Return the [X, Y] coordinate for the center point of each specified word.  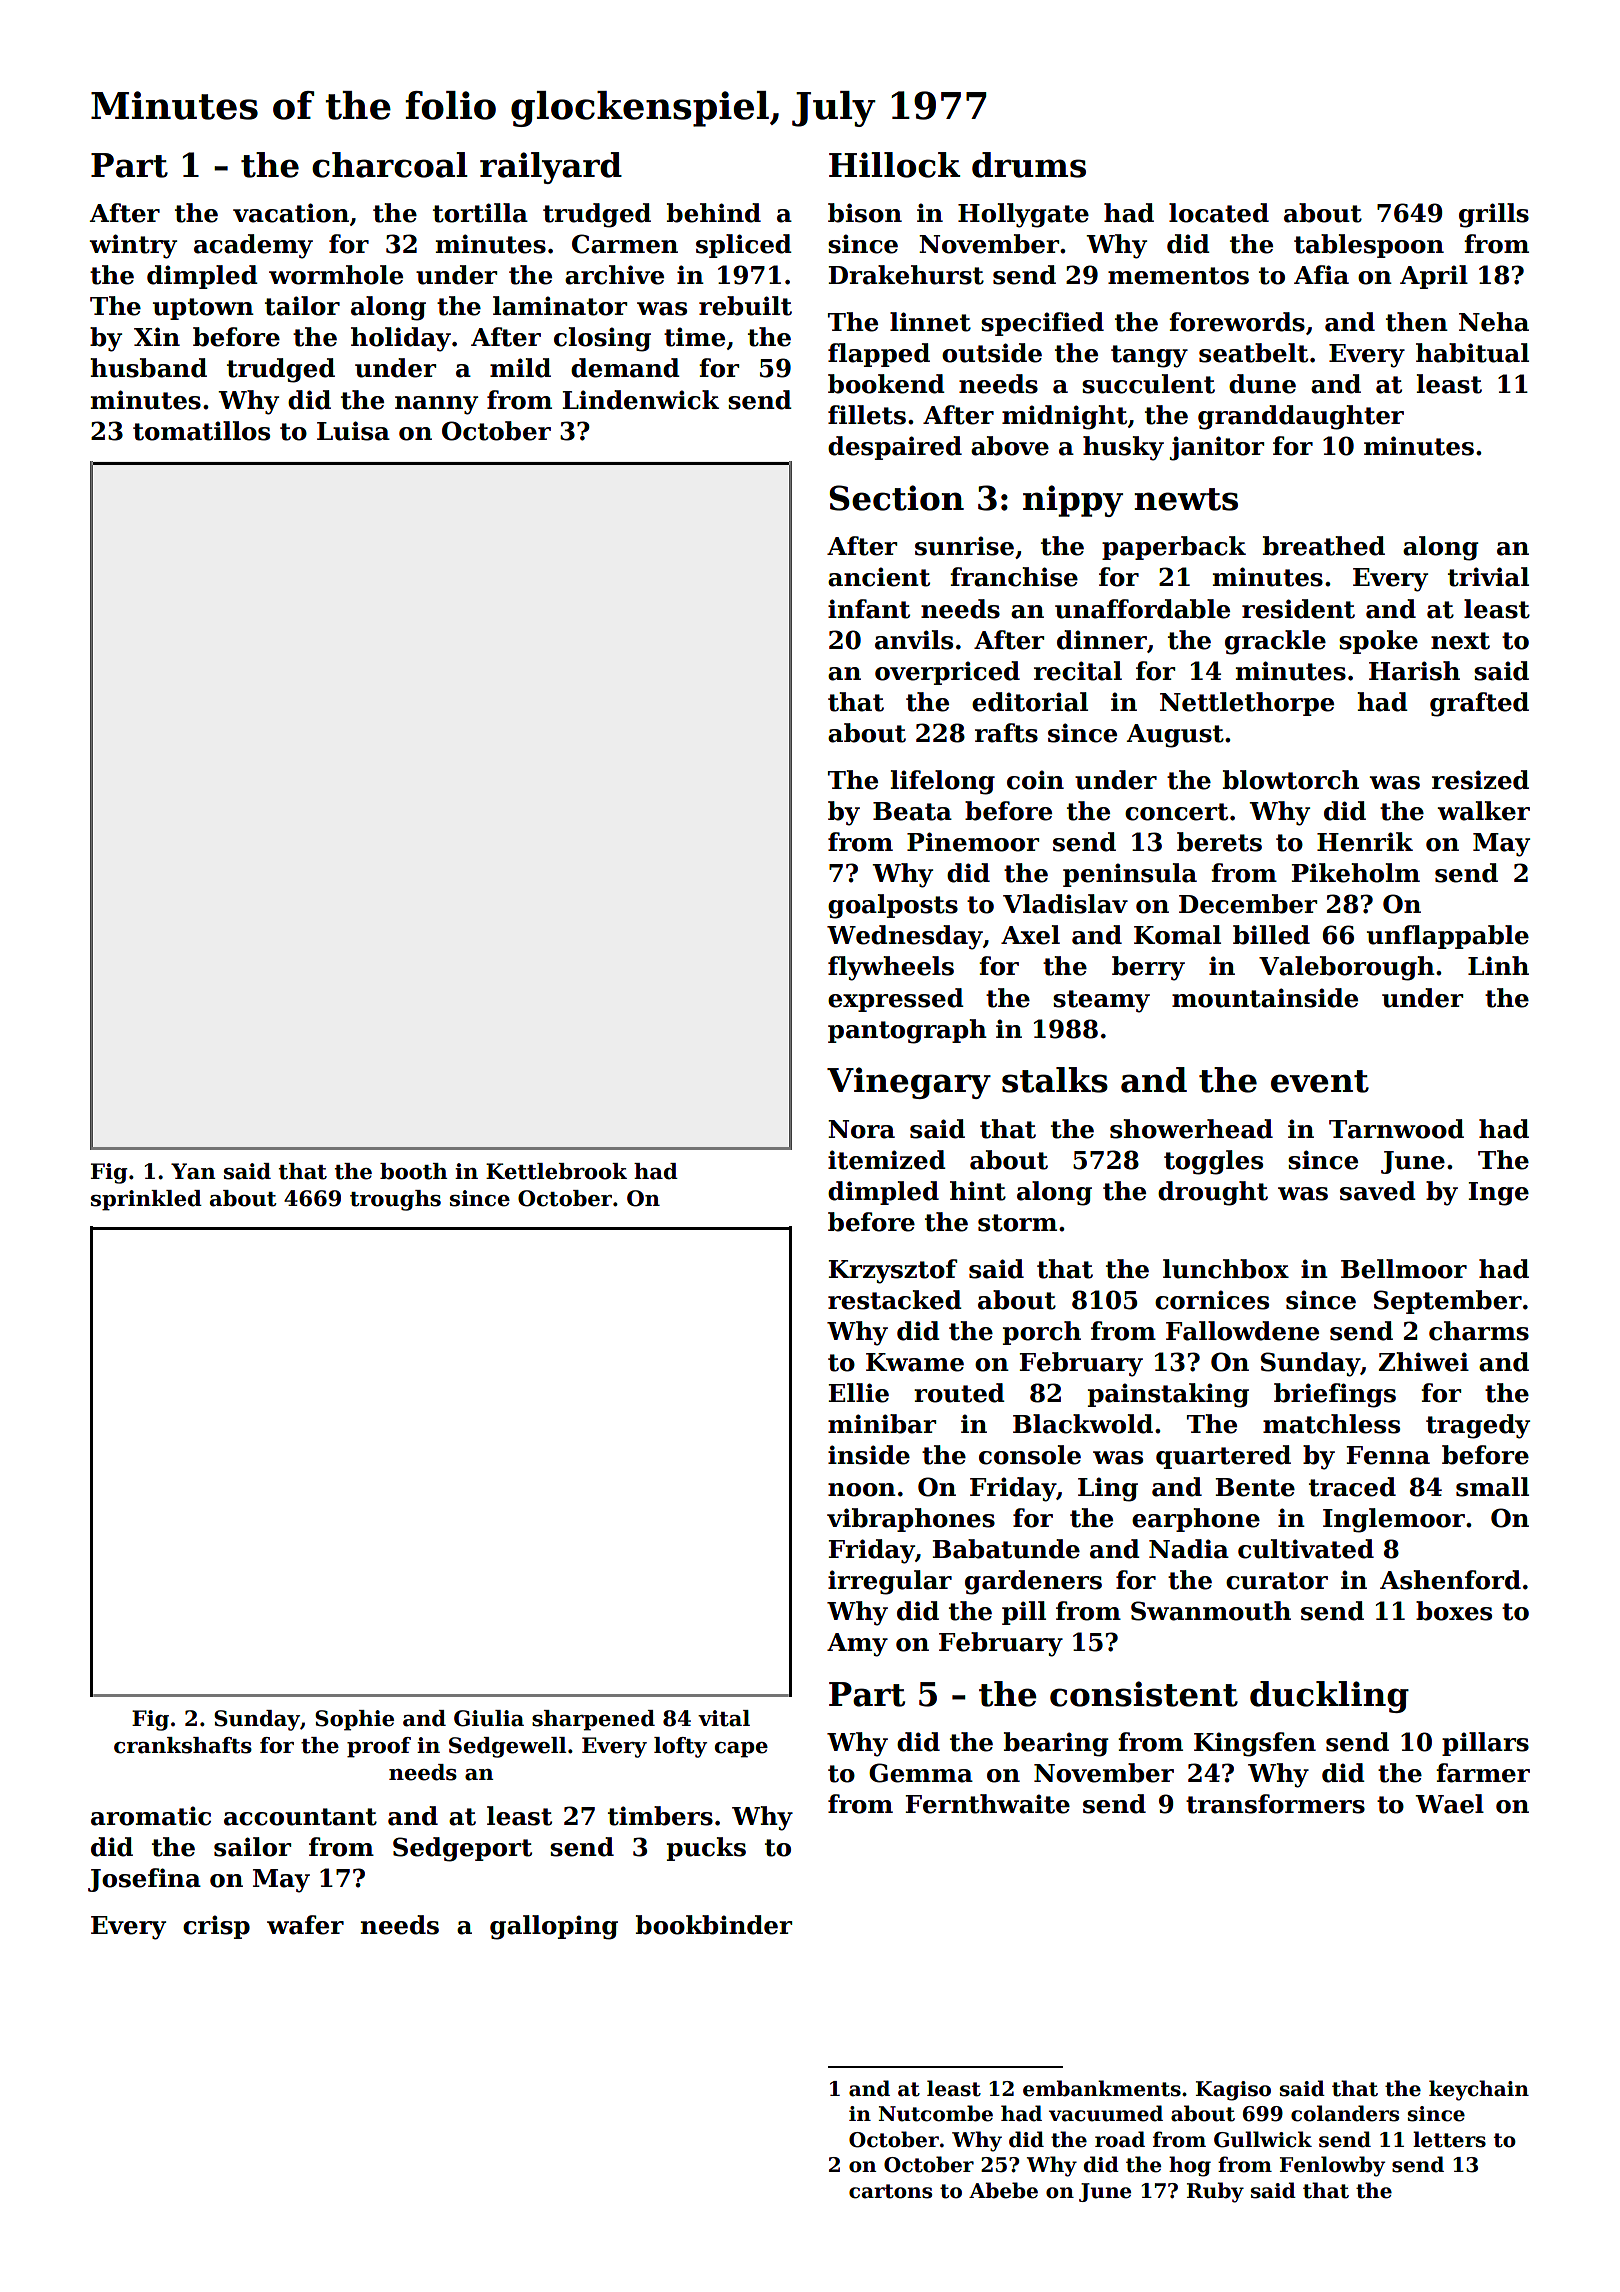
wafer [305, 1925]
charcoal [390, 165]
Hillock [894, 165]
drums [1029, 165]
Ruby [1215, 2192]
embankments [1102, 2088]
